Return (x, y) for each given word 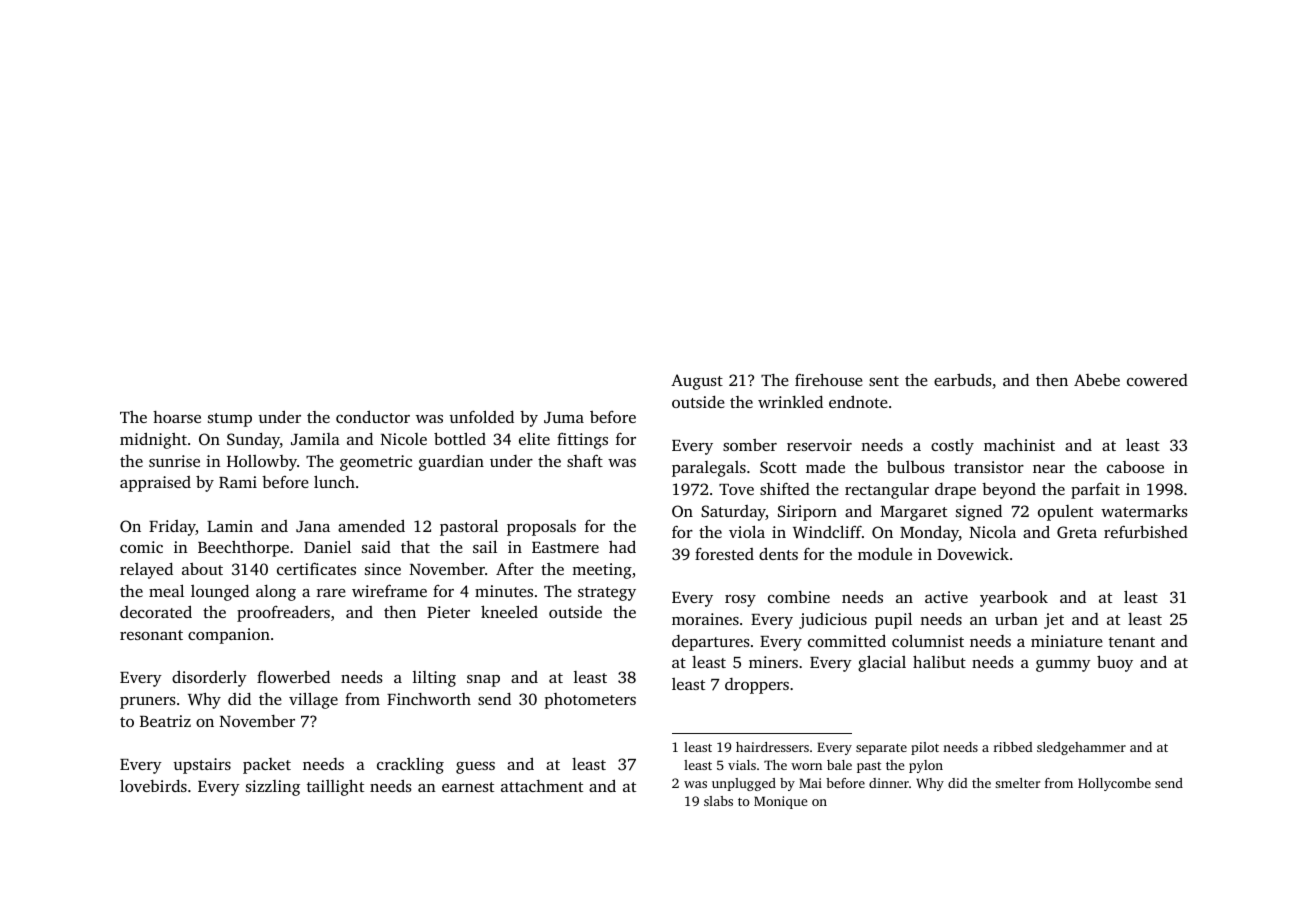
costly (952, 447)
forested (724, 554)
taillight (335, 787)
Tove (736, 489)
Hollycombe (1114, 784)
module (885, 554)
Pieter (448, 612)
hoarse (177, 417)
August (697, 382)
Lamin (230, 526)
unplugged (744, 784)
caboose (1135, 467)
